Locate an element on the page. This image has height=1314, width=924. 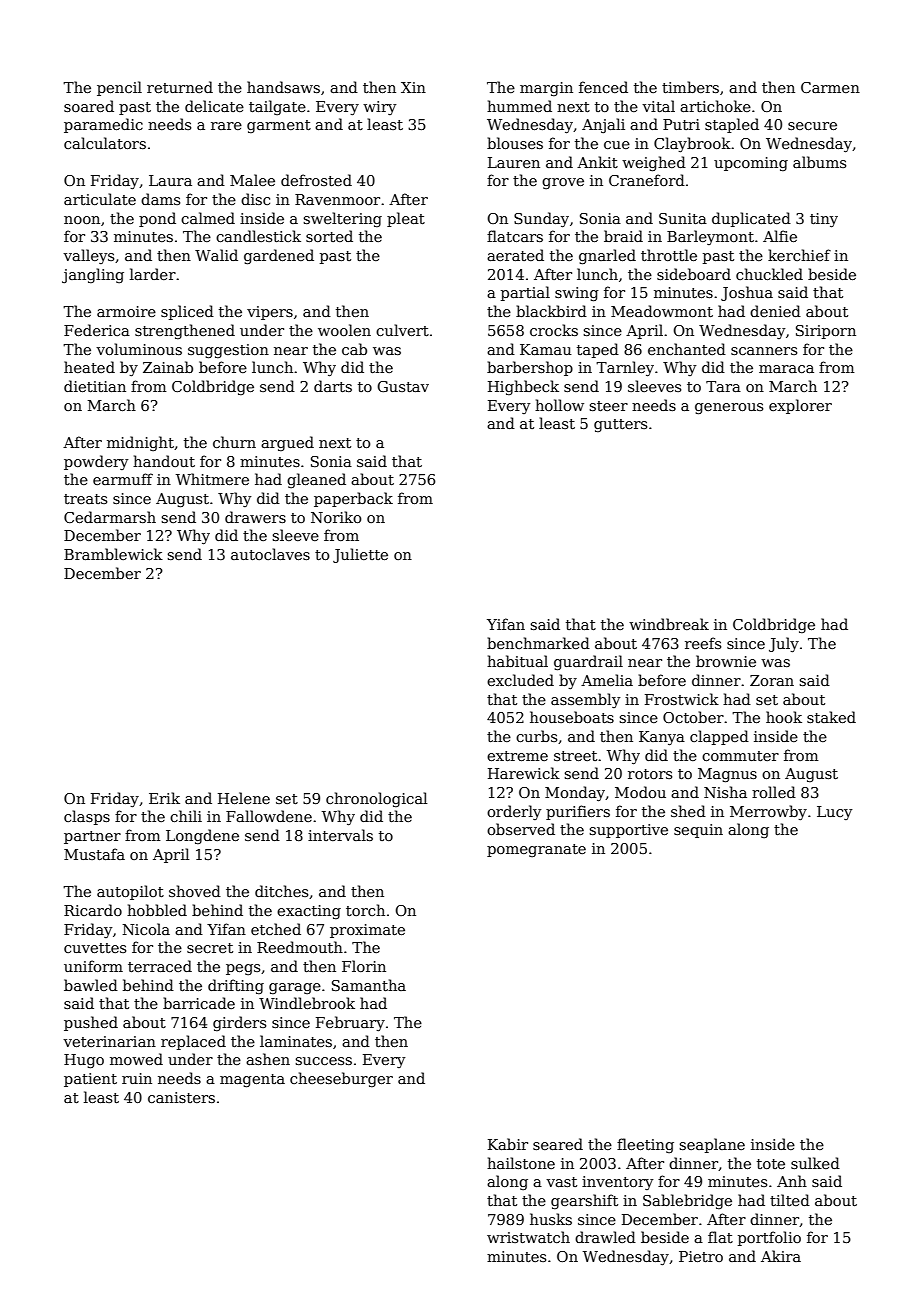
benchmarked is located at coordinates (538, 643).
